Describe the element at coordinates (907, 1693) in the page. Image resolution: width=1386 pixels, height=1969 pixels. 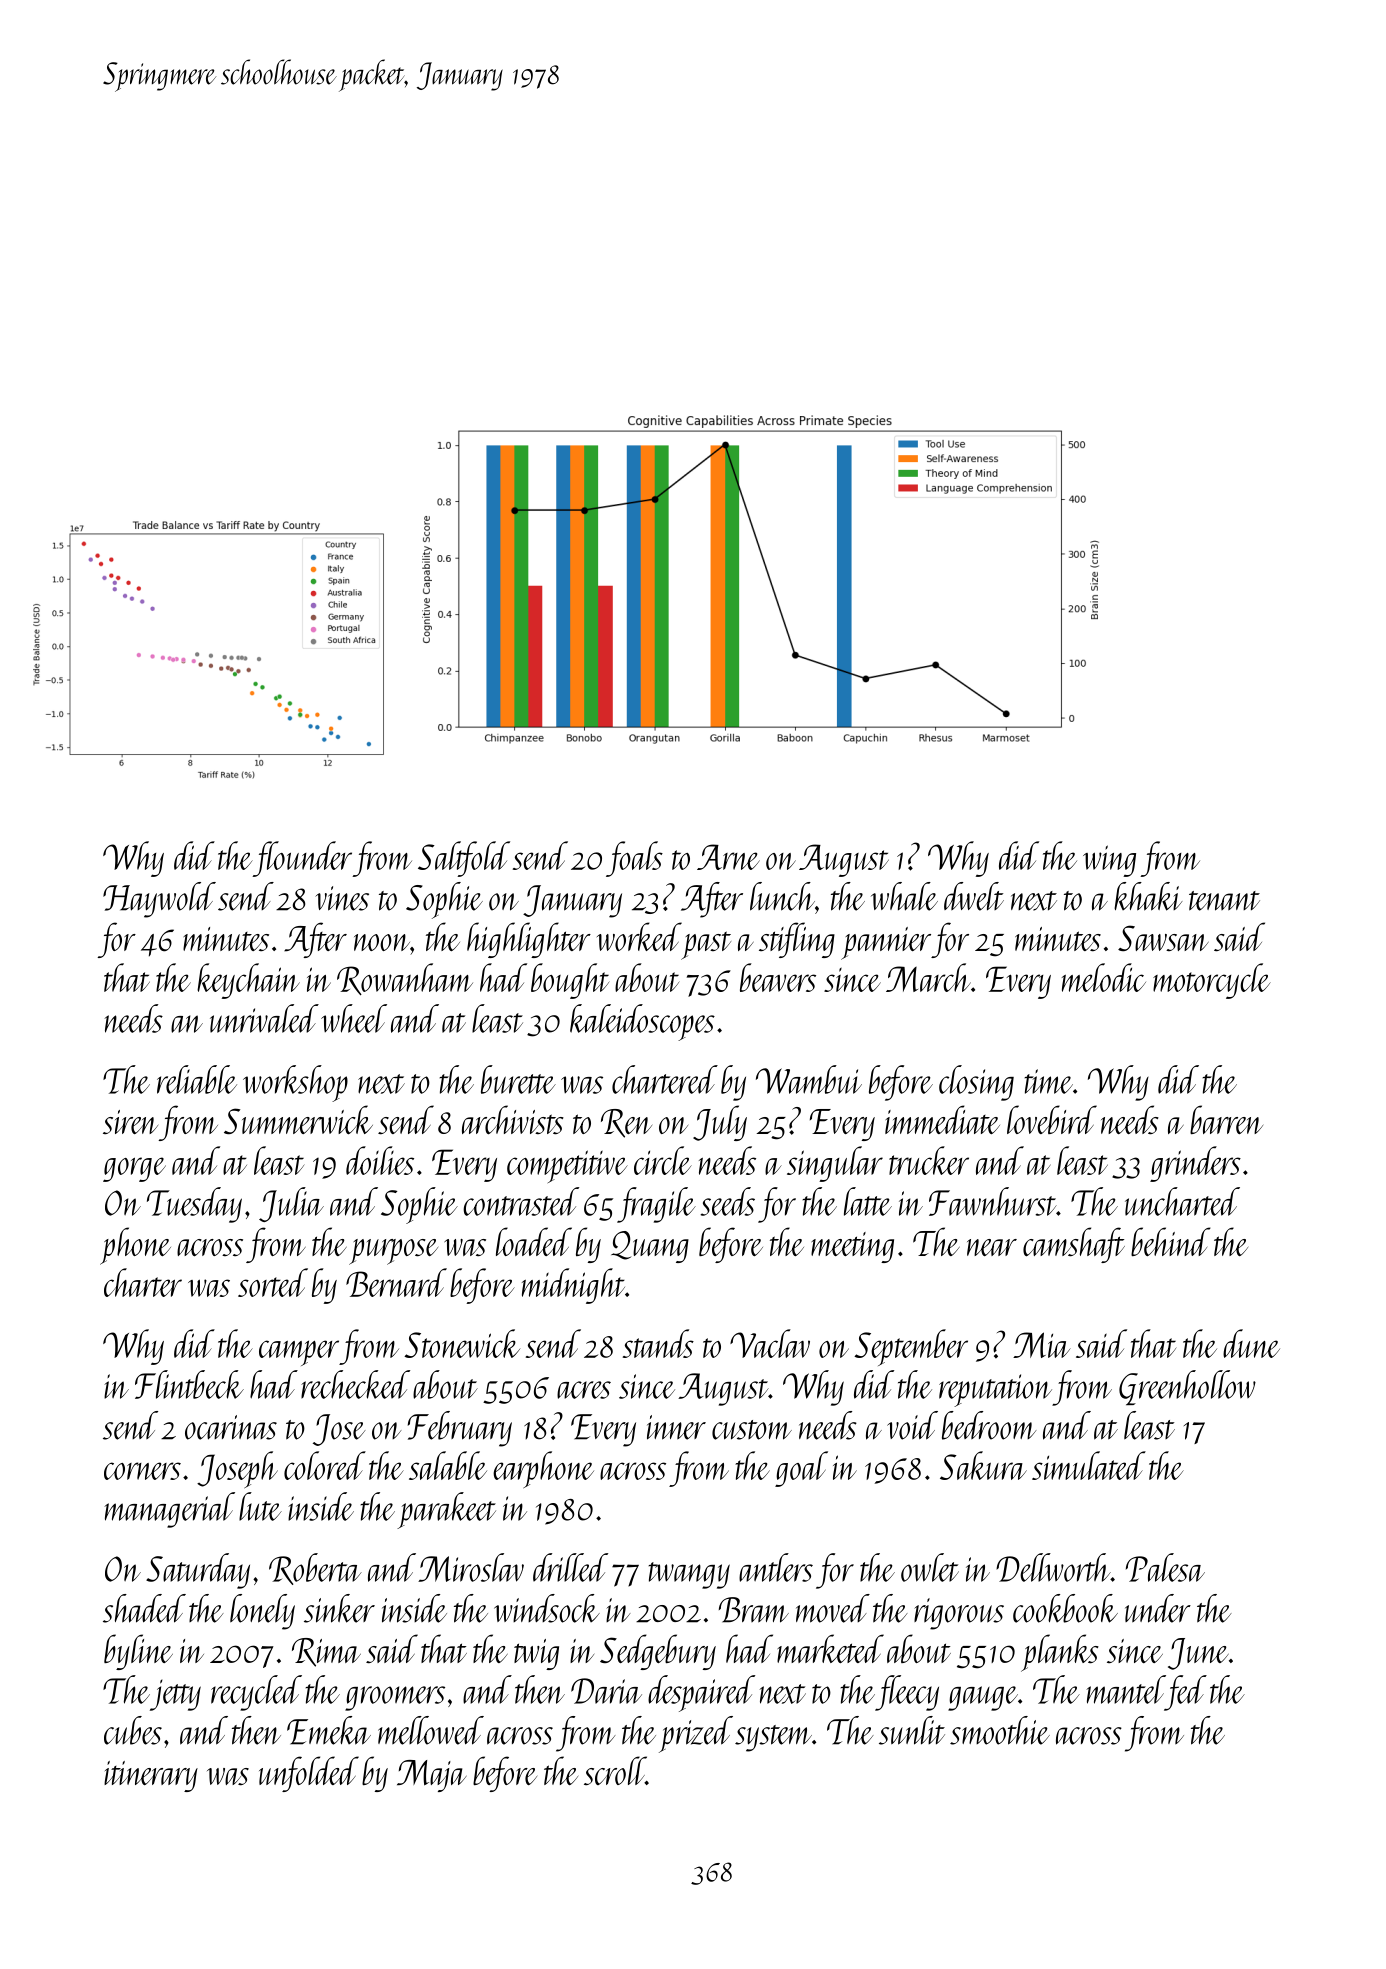
I see `fleecy` at that location.
